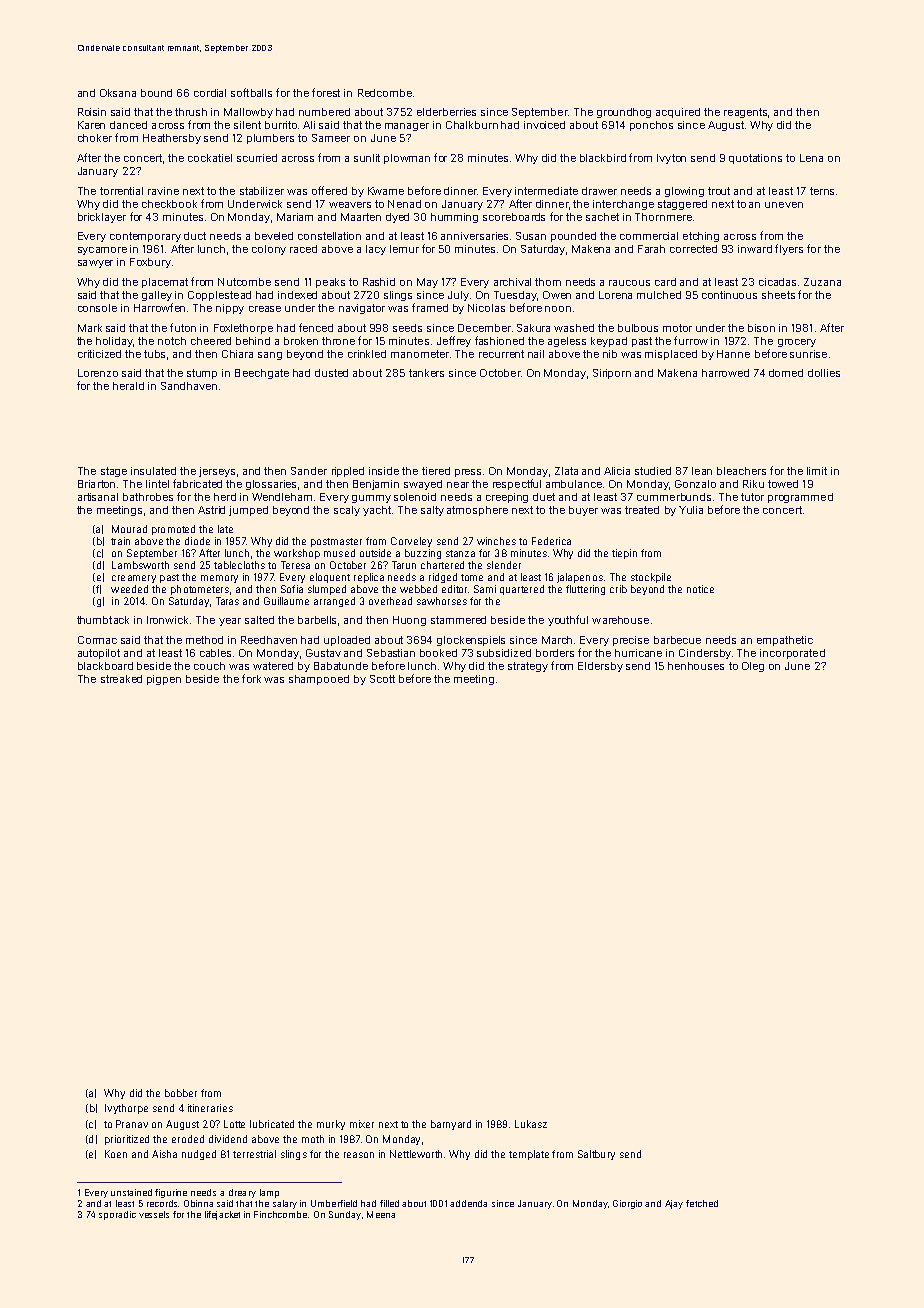 This screenshot has width=924, height=1308. What do you see at coordinates (98, 373) in the screenshot?
I see `Lorenzo` at bounding box center [98, 373].
